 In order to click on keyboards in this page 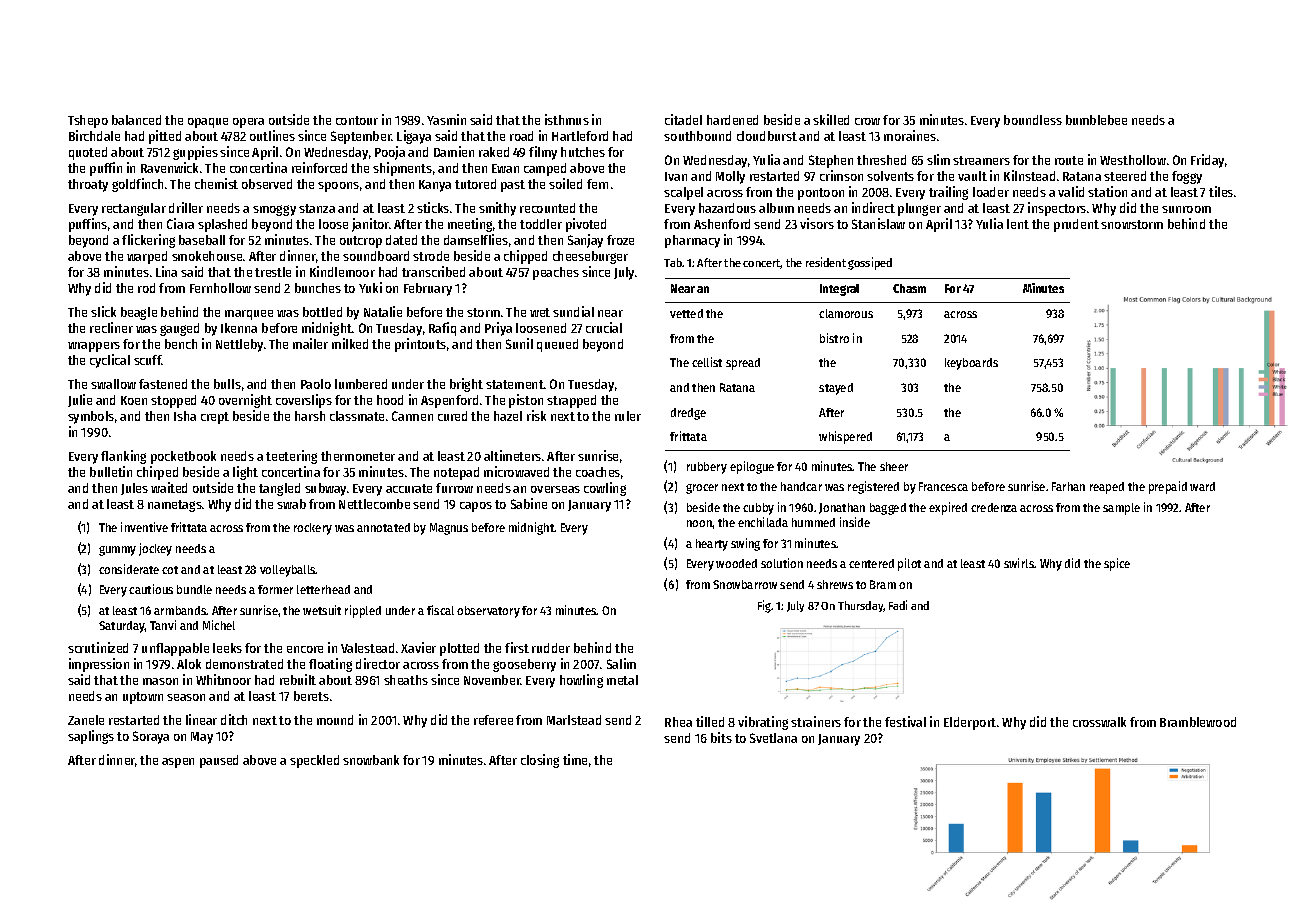, I will do `click(971, 364)`.
